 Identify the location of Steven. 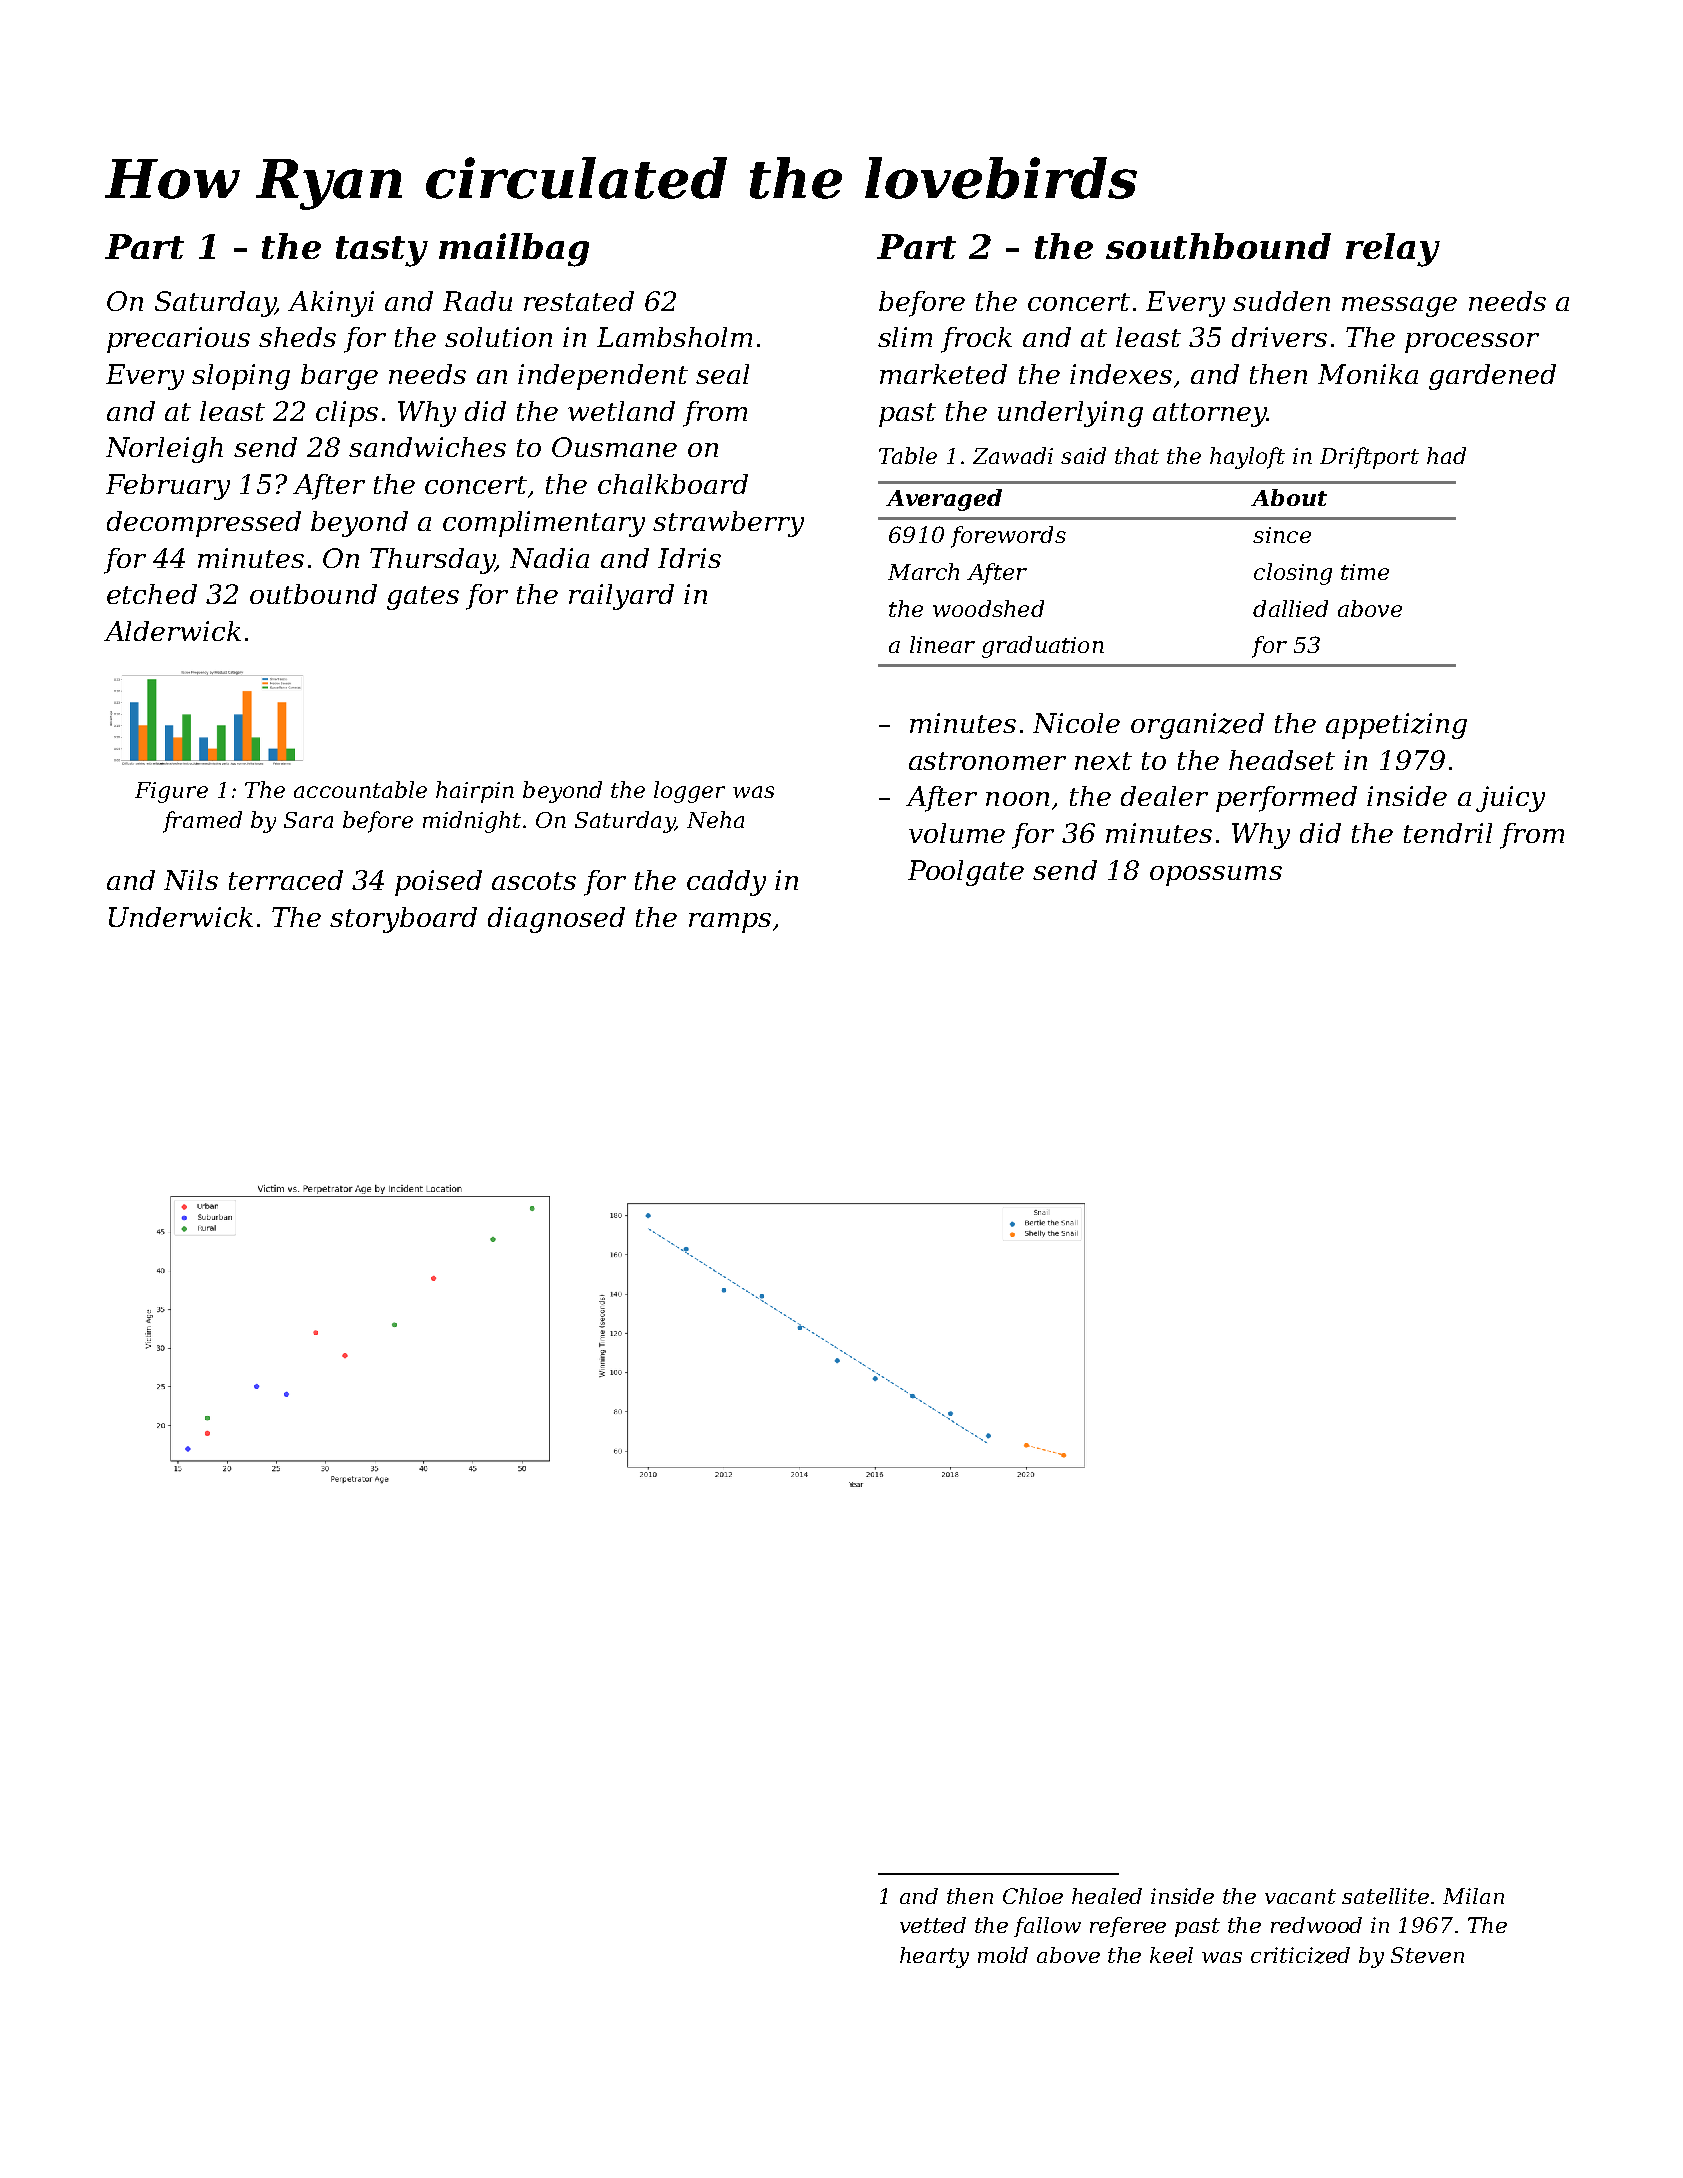
(1427, 1955).
